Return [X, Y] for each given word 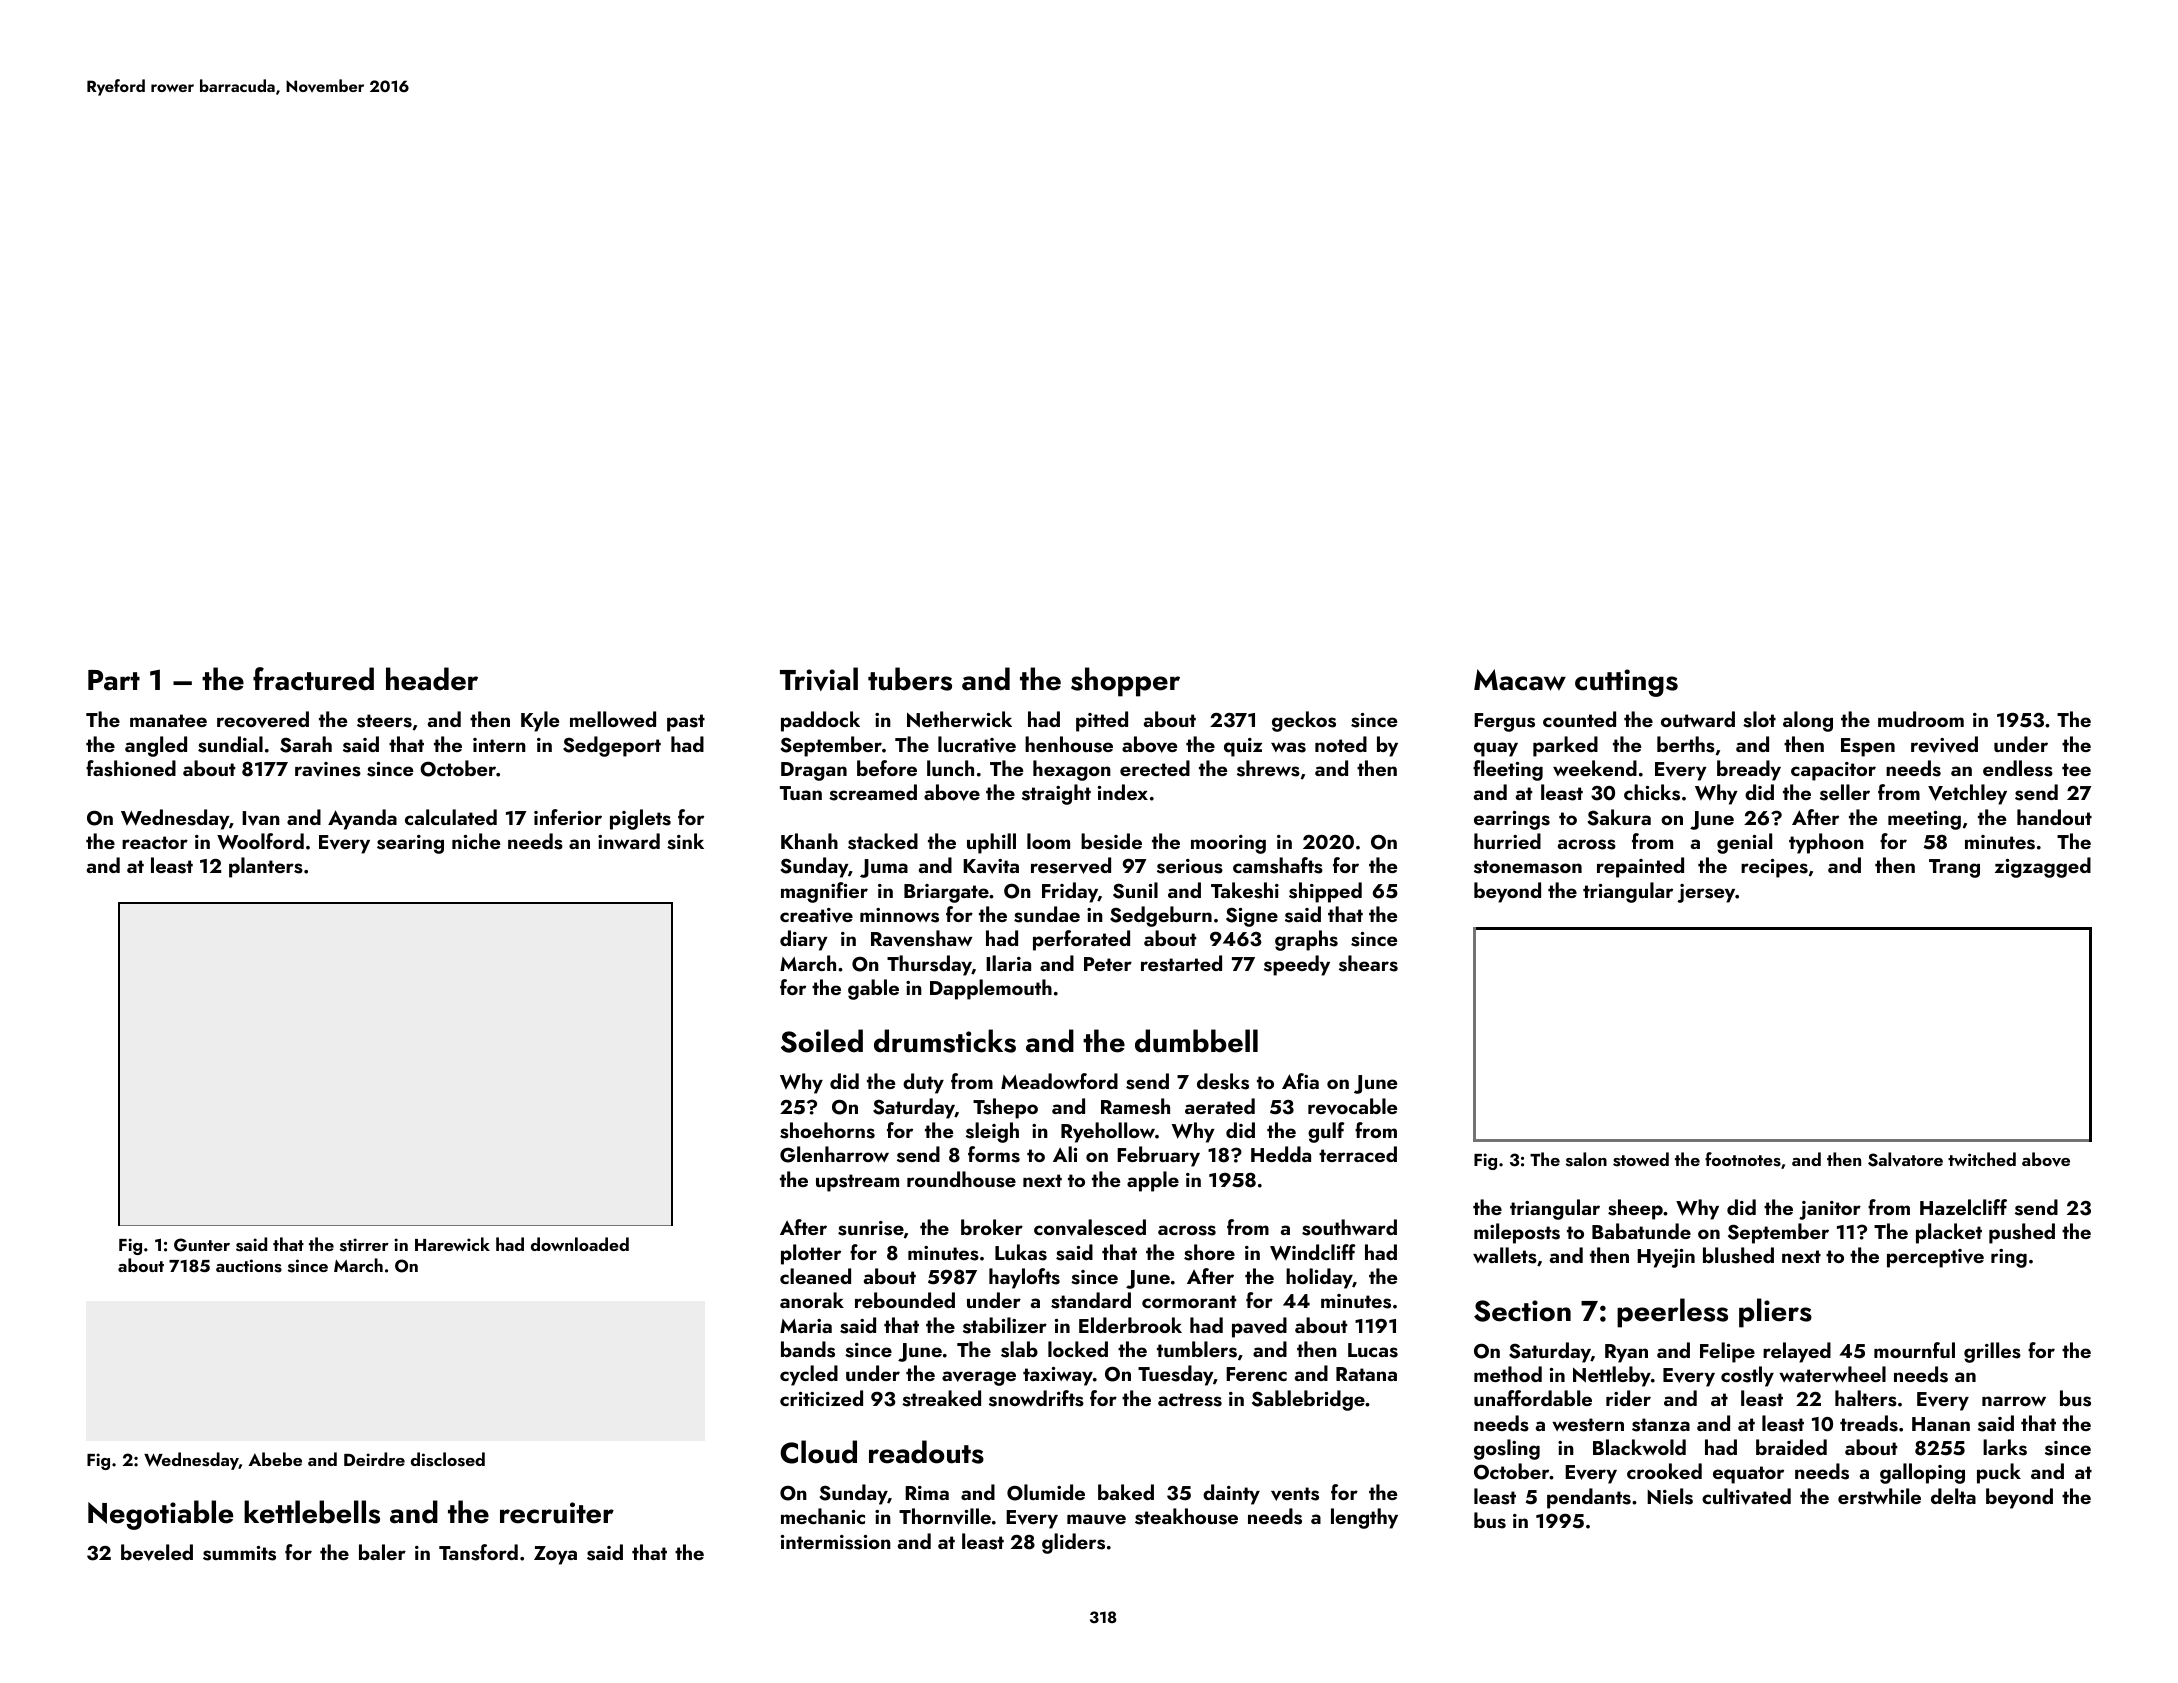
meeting [1924, 820]
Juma [884, 868]
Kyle [540, 721]
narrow [2014, 1401]
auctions [249, 1266]
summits [239, 1553]
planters [266, 867]
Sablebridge [1308, 1400]
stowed [1641, 1159]
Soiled [822, 1041]
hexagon [1072, 770]
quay [1496, 749]
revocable [1352, 1106]
